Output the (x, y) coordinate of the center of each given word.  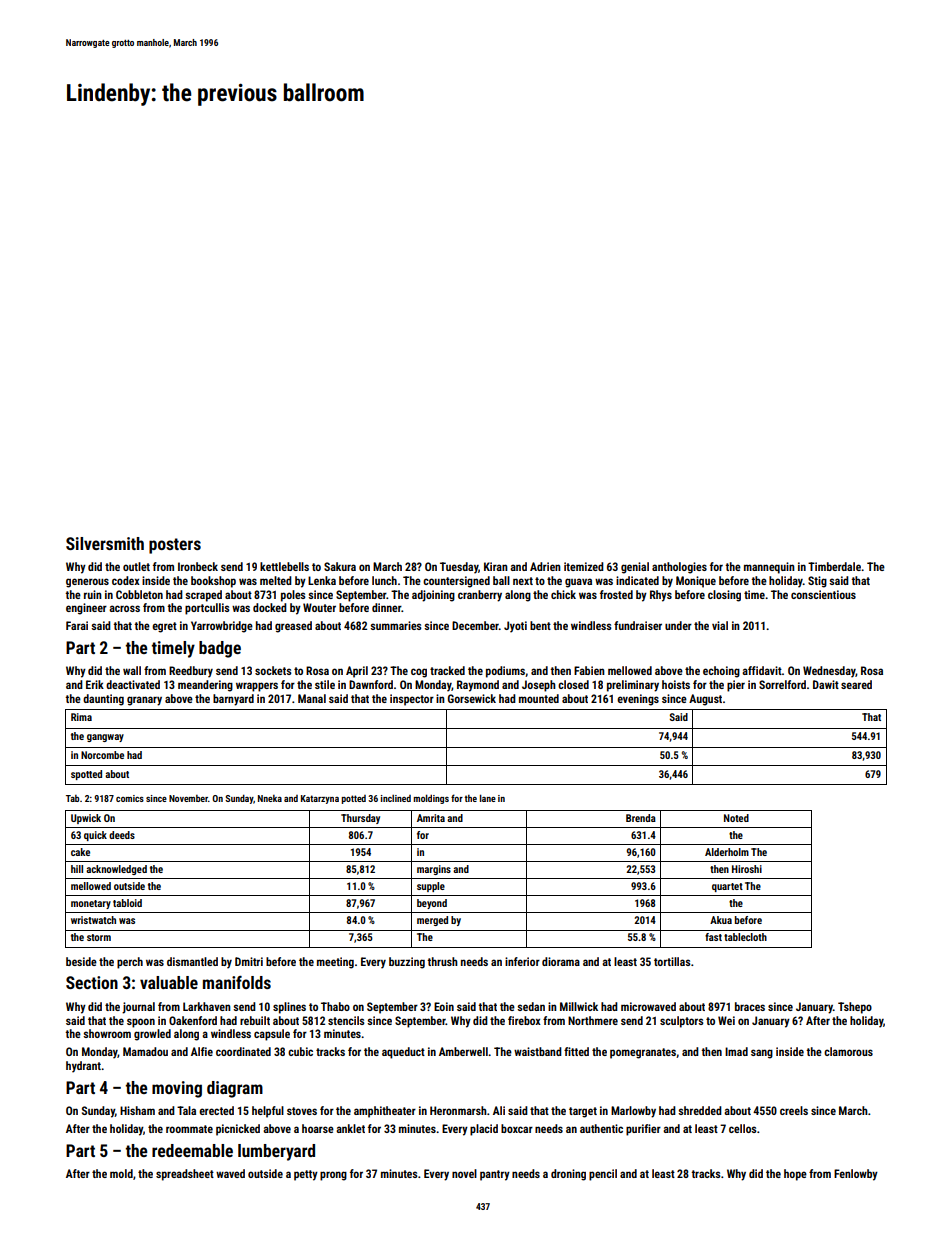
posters (175, 546)
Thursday (360, 819)
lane (488, 798)
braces (750, 1006)
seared (856, 684)
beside (81, 961)
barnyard (233, 700)
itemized (584, 566)
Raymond (478, 686)
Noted (736, 818)
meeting (335, 963)
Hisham (137, 1110)
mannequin (769, 568)
